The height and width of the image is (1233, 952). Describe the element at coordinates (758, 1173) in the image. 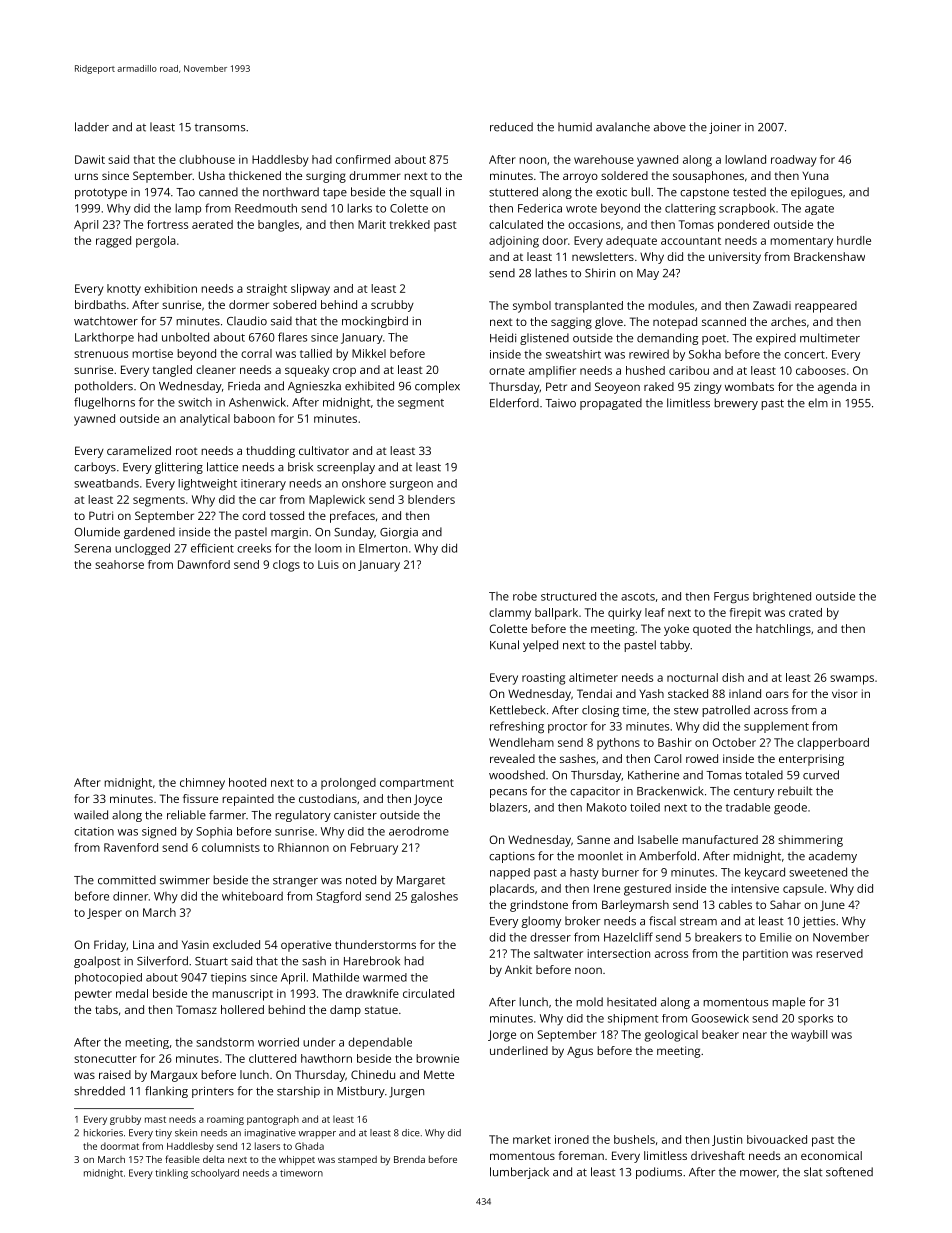

I see `mower` at that location.
